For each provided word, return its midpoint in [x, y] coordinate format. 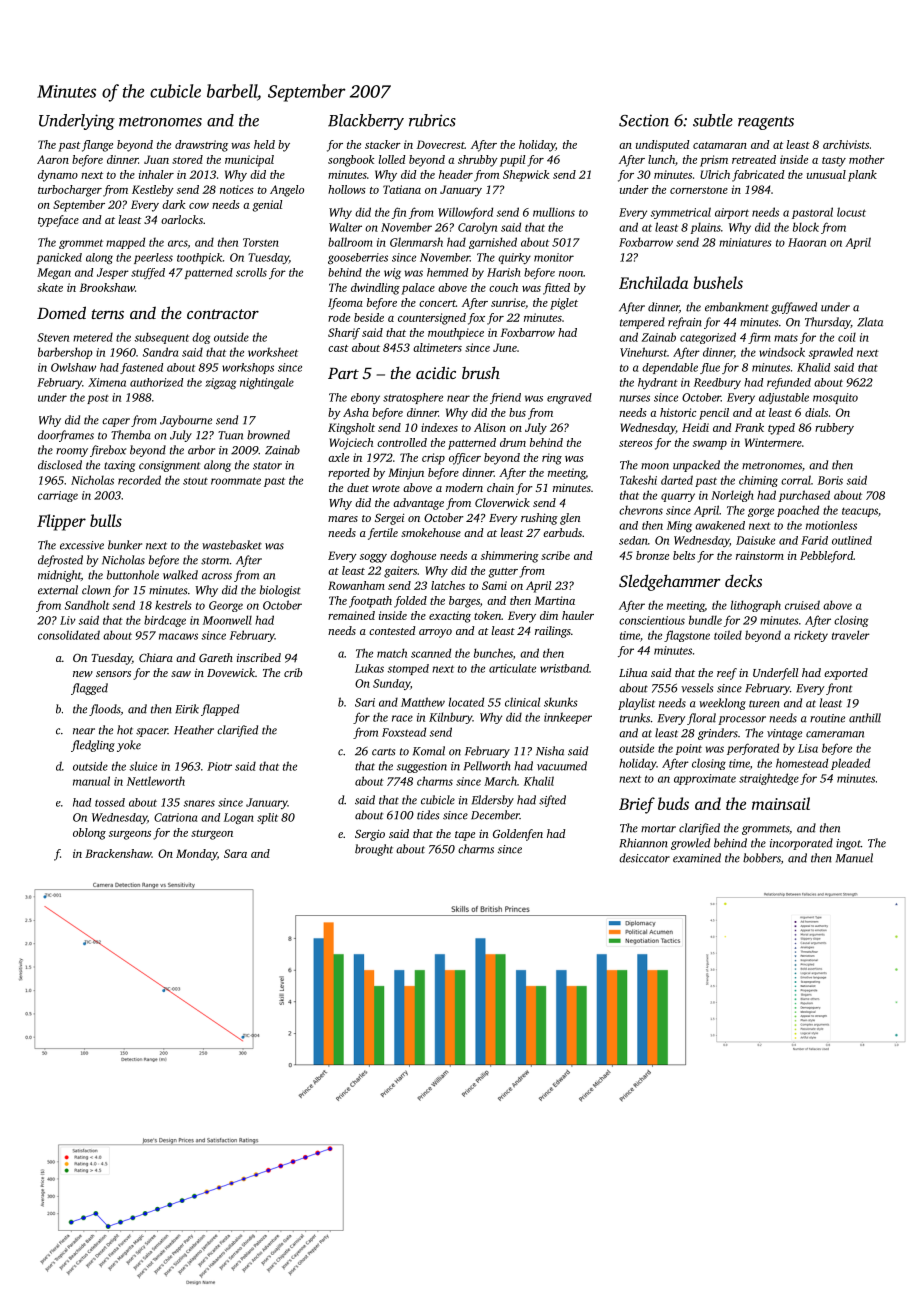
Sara [235, 853]
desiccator [644, 858]
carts [383, 752]
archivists [846, 144]
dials [816, 412]
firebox [108, 451]
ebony [365, 398]
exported [846, 674]
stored [187, 159]
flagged [89, 689]
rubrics [432, 120]
